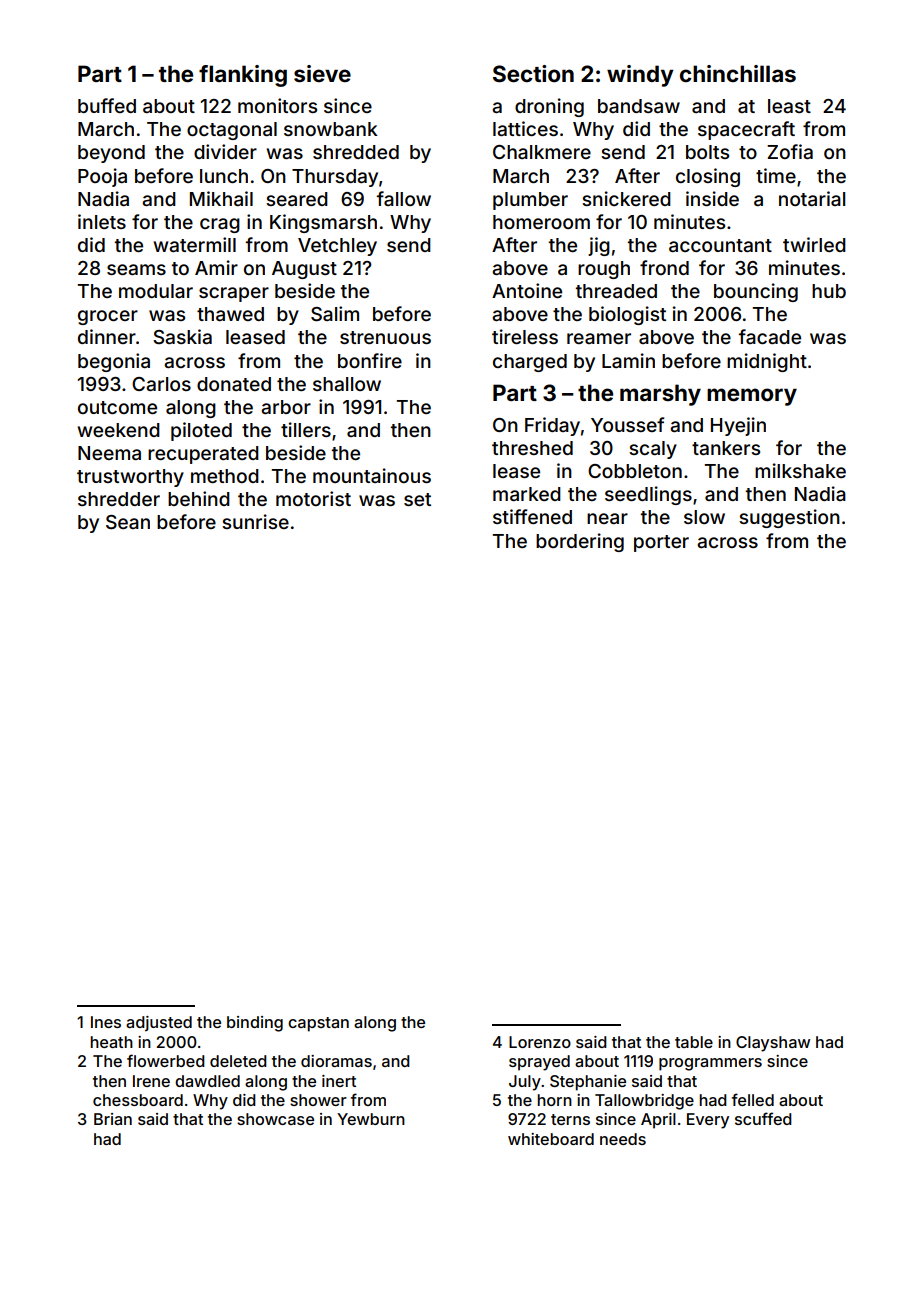 This screenshot has width=924, height=1311. I want to click on deleted, so click(238, 1061).
